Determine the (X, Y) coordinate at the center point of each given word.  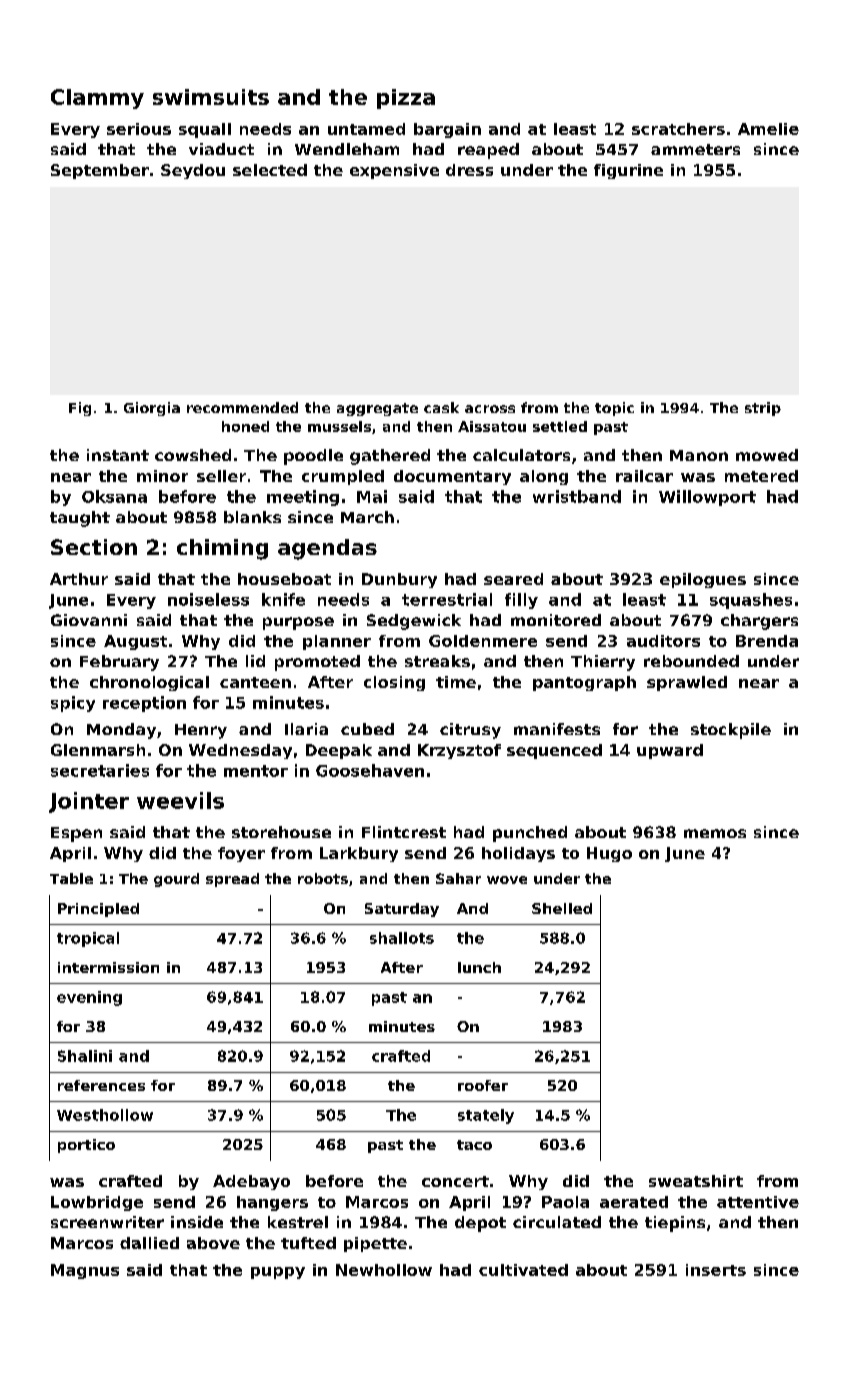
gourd (176, 880)
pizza (406, 99)
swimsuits (211, 97)
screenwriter (107, 1222)
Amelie (768, 129)
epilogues (703, 580)
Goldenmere (483, 641)
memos (715, 833)
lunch (479, 967)
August (135, 642)
